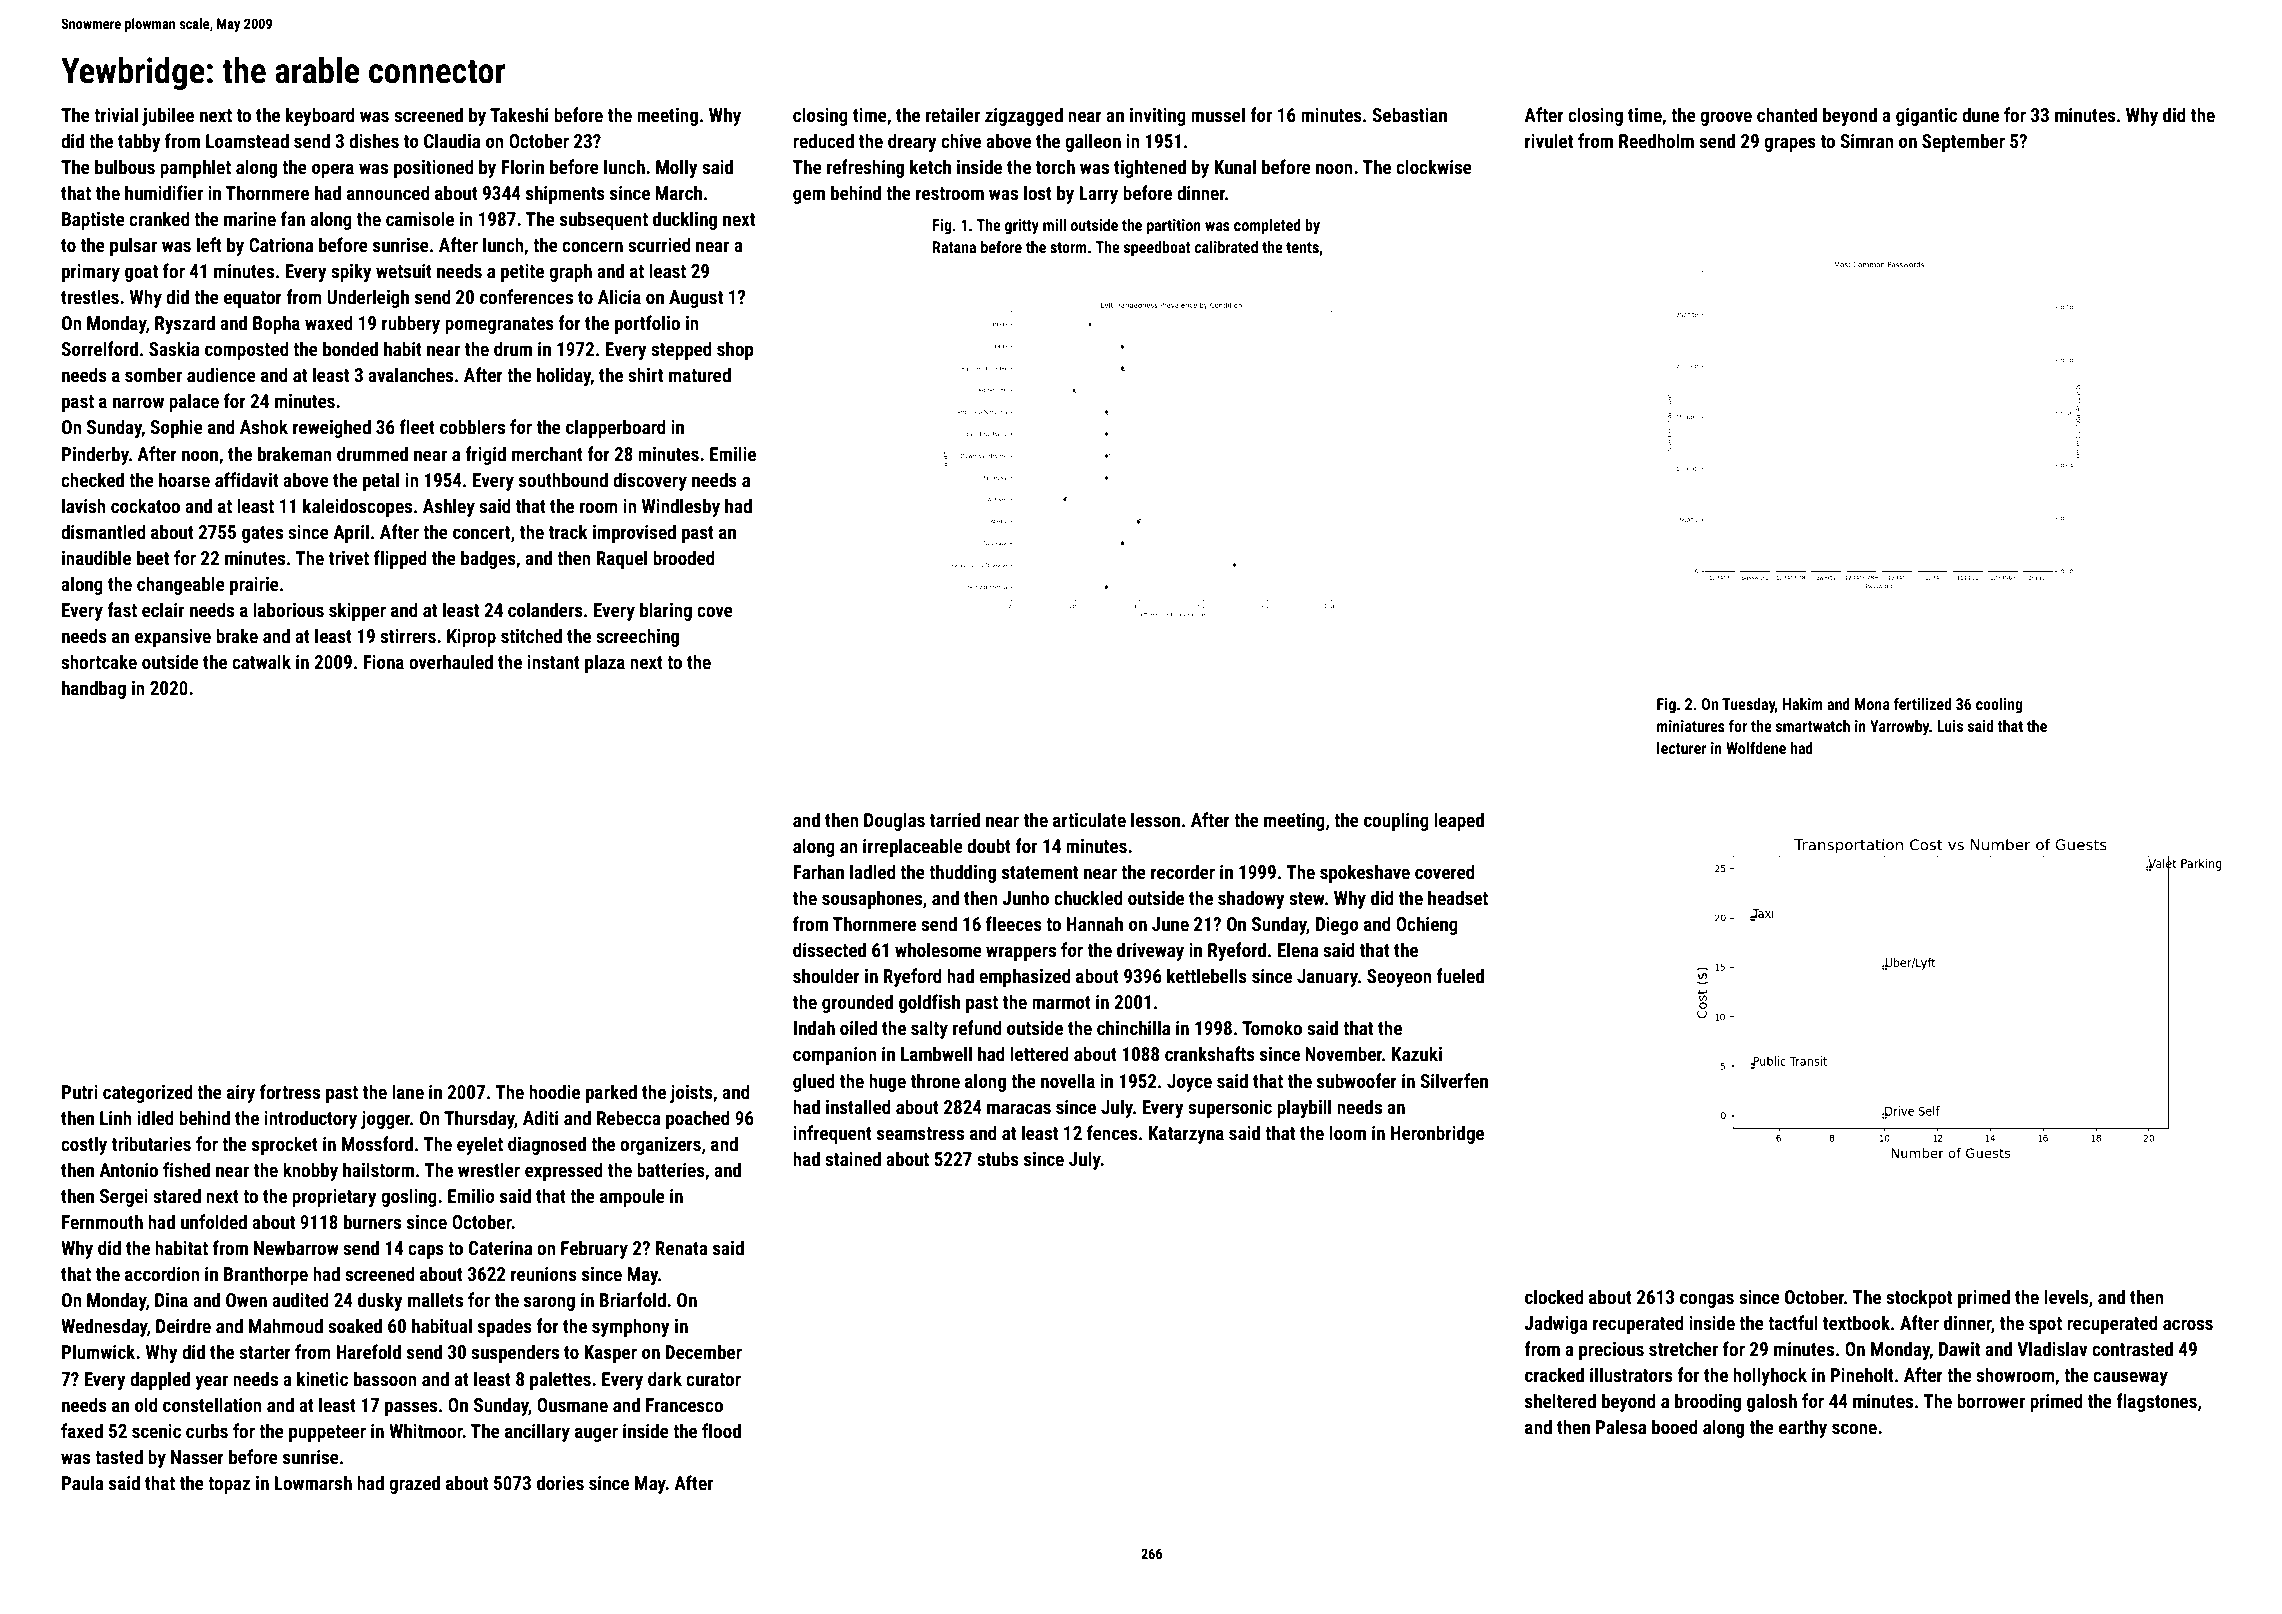  What do you see at coordinates (1866, 141) in the page?
I see `Simran` at bounding box center [1866, 141].
